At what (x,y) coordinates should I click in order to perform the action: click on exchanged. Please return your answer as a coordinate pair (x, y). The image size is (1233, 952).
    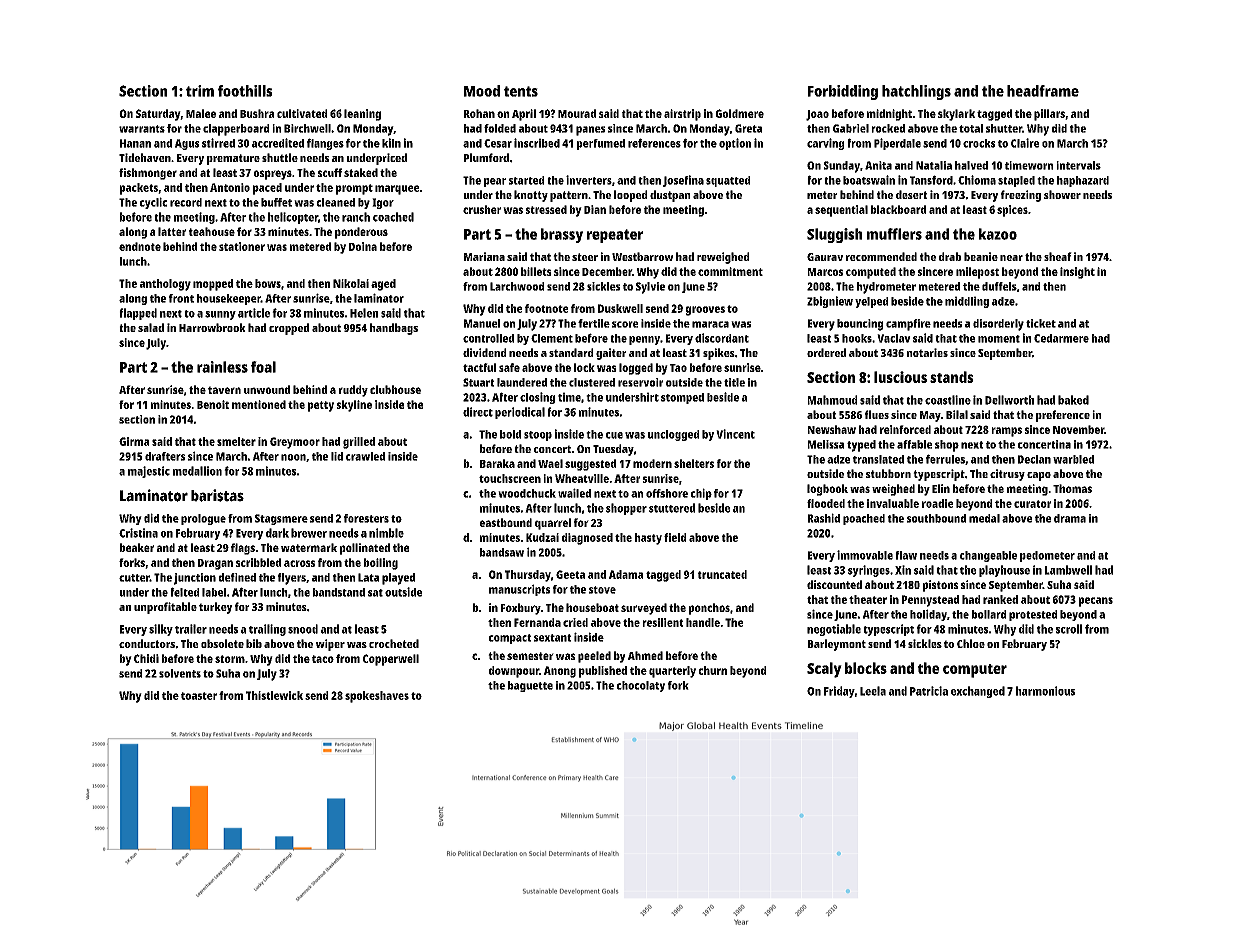
    Looking at the image, I should click on (978, 692).
